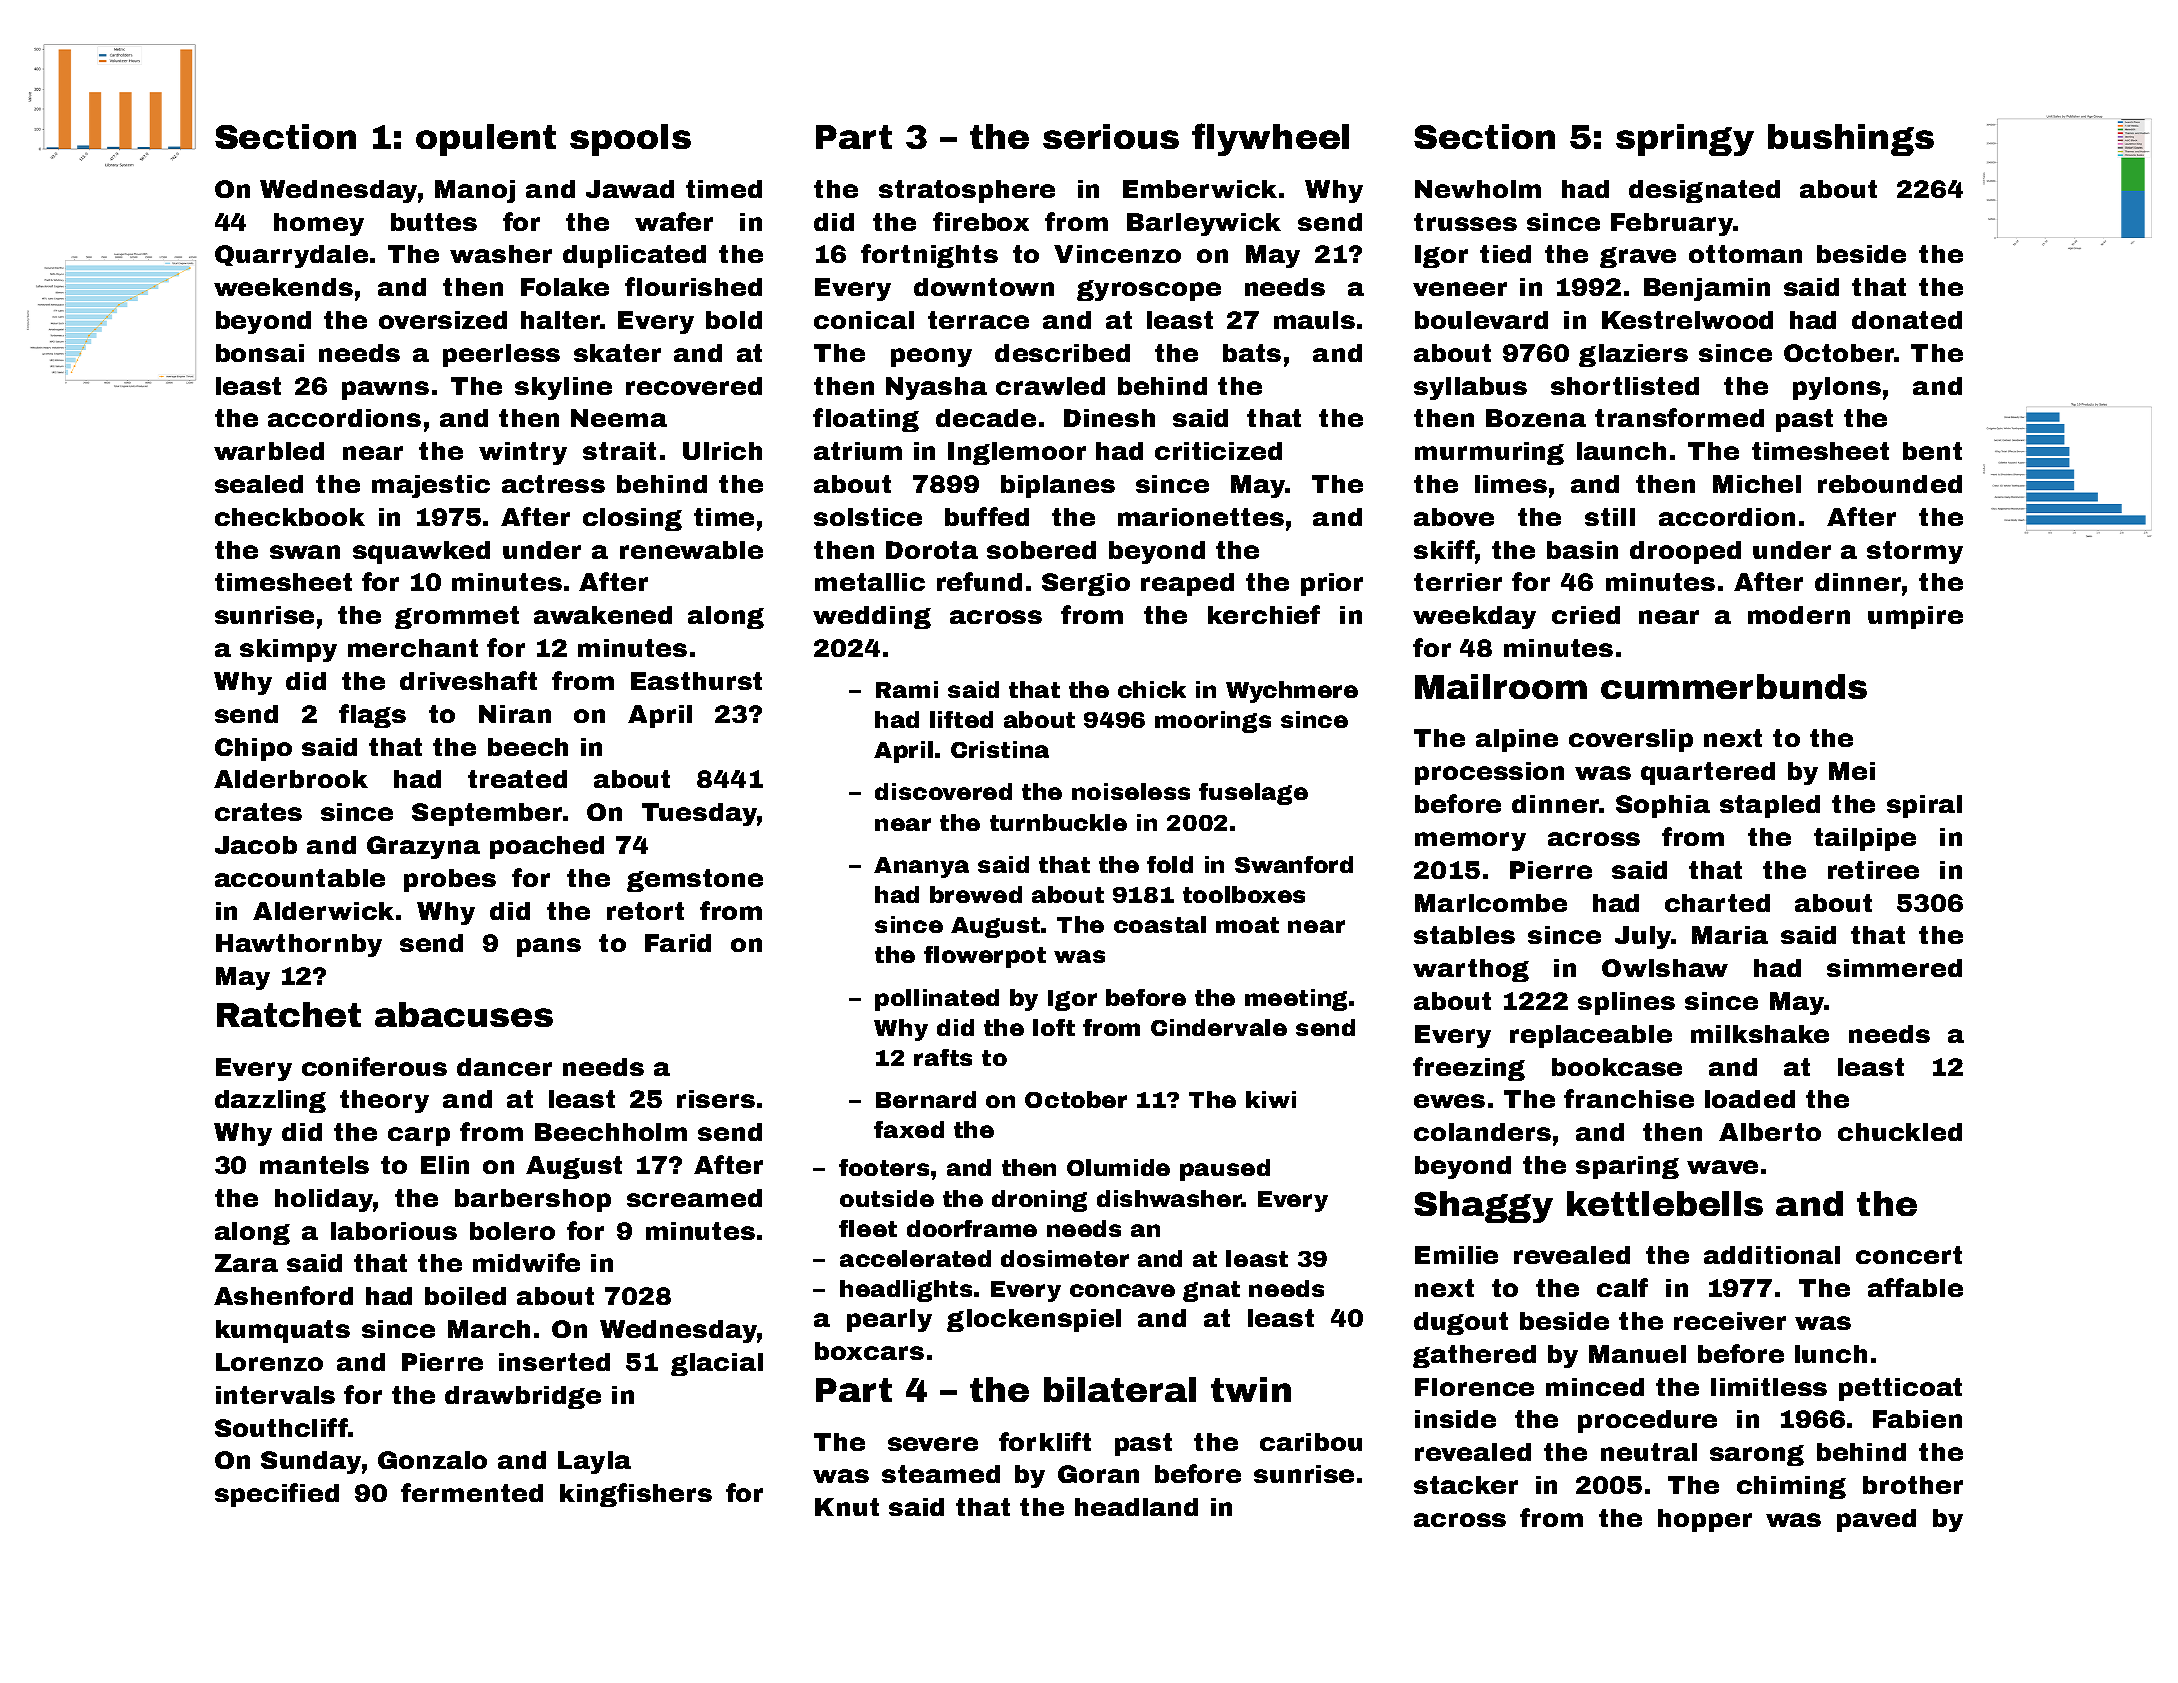 This image has height=1683, width=2178. Describe the element at coordinates (847, 1507) in the image. I see `Knut` at that location.
